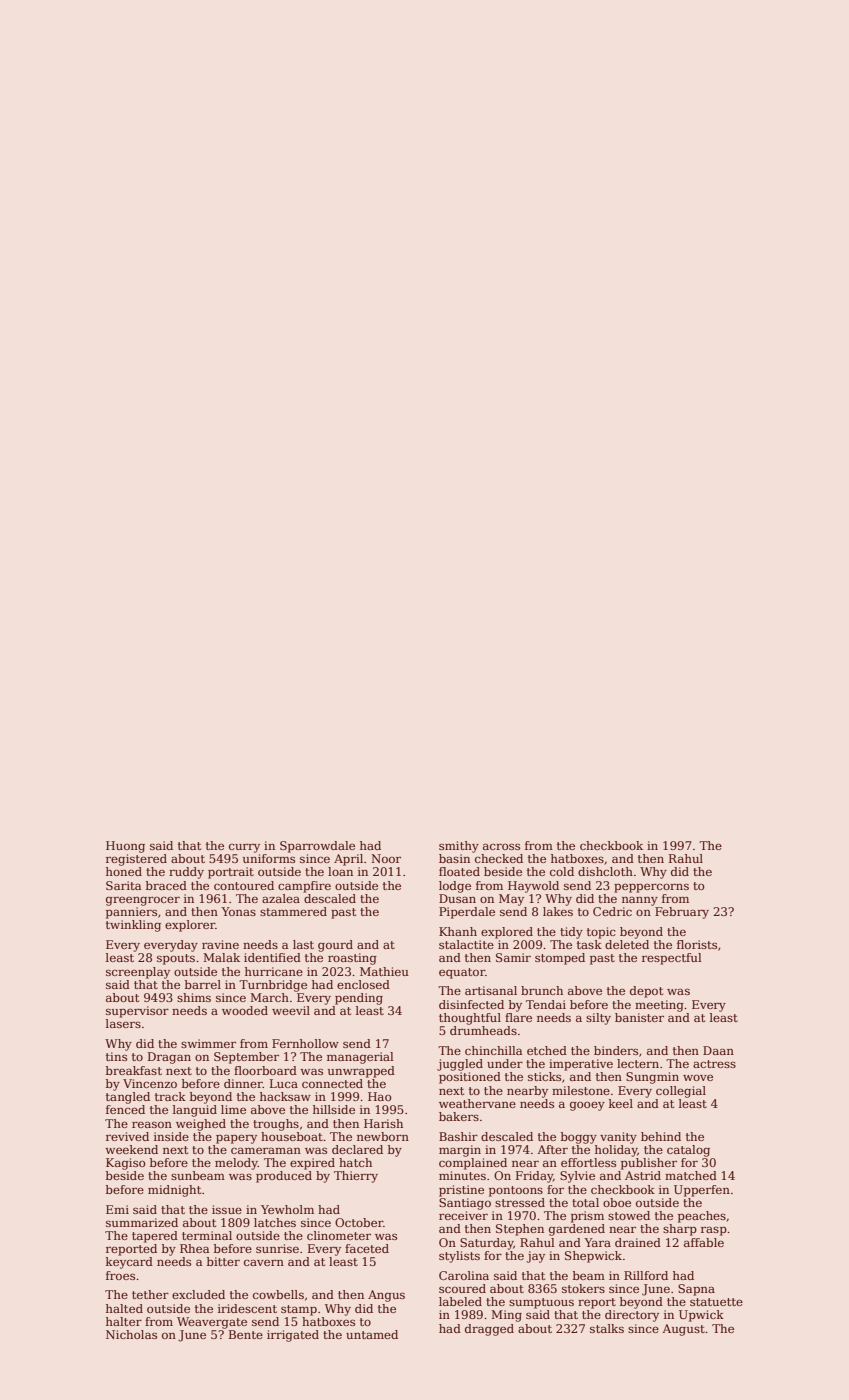  I want to click on dishcloth, so click(605, 871).
